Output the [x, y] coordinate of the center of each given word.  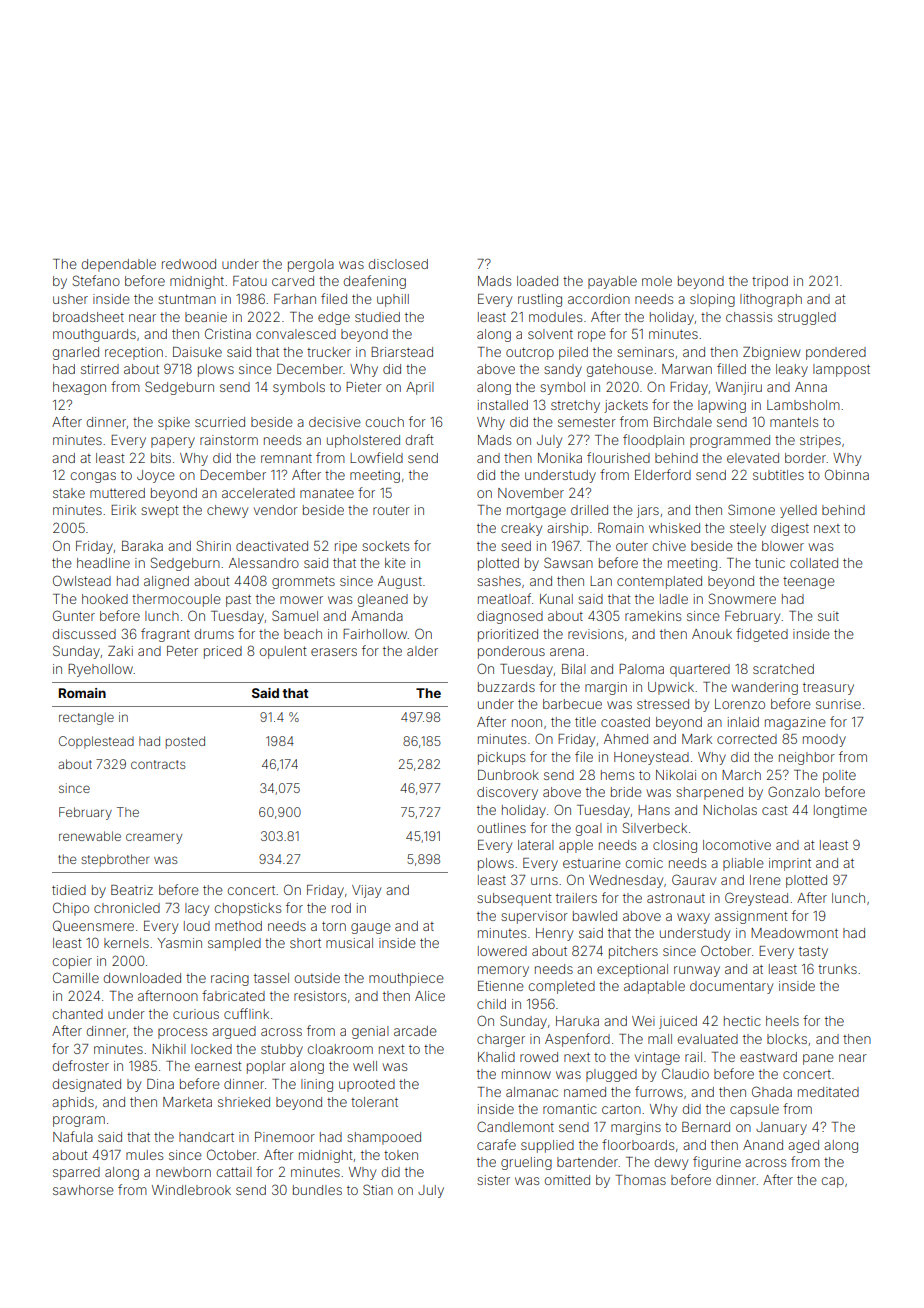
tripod [770, 282]
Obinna [847, 474]
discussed [84, 634]
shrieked [244, 1102]
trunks [837, 969]
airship [567, 529]
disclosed [398, 264]
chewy [227, 511]
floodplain [653, 441]
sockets [385, 546]
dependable [119, 265]
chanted [78, 1014]
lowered [502, 951]
